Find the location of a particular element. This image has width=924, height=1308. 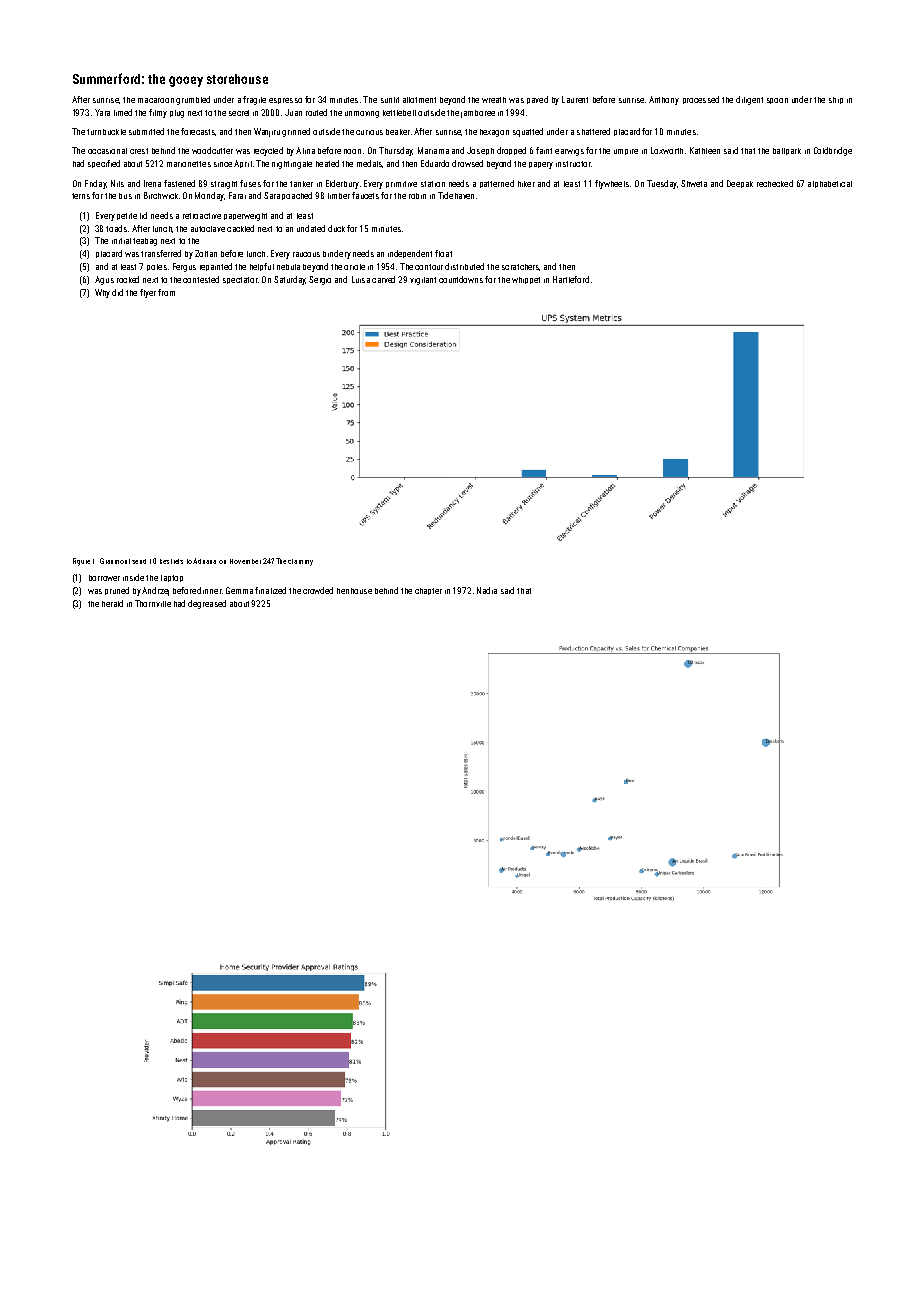

beaker is located at coordinates (398, 132).
